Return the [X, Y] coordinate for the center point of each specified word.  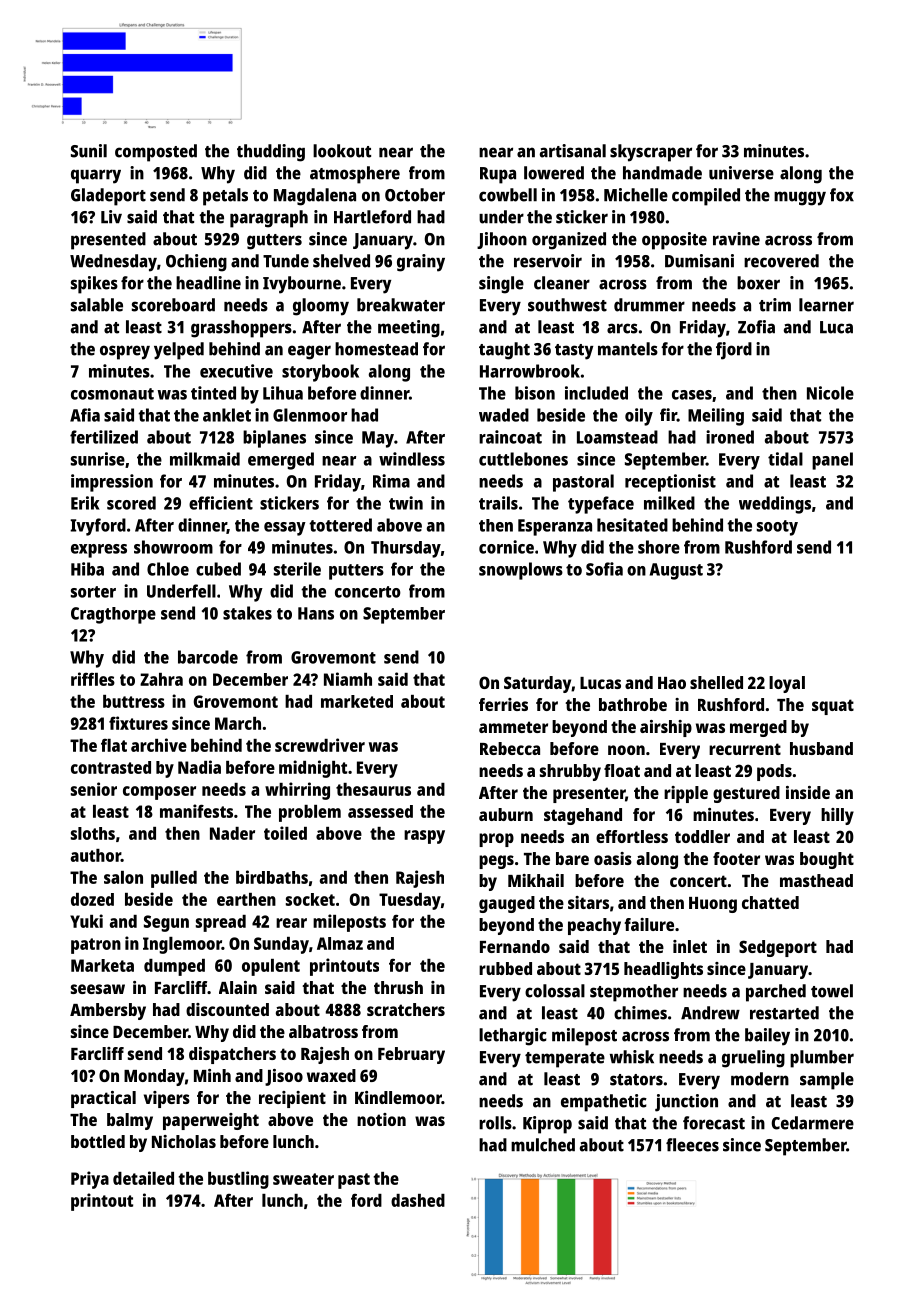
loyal [787, 684]
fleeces [692, 1145]
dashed [418, 1200]
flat [114, 745]
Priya [90, 1180]
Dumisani [699, 261]
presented [108, 241]
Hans [316, 613]
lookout [342, 151]
